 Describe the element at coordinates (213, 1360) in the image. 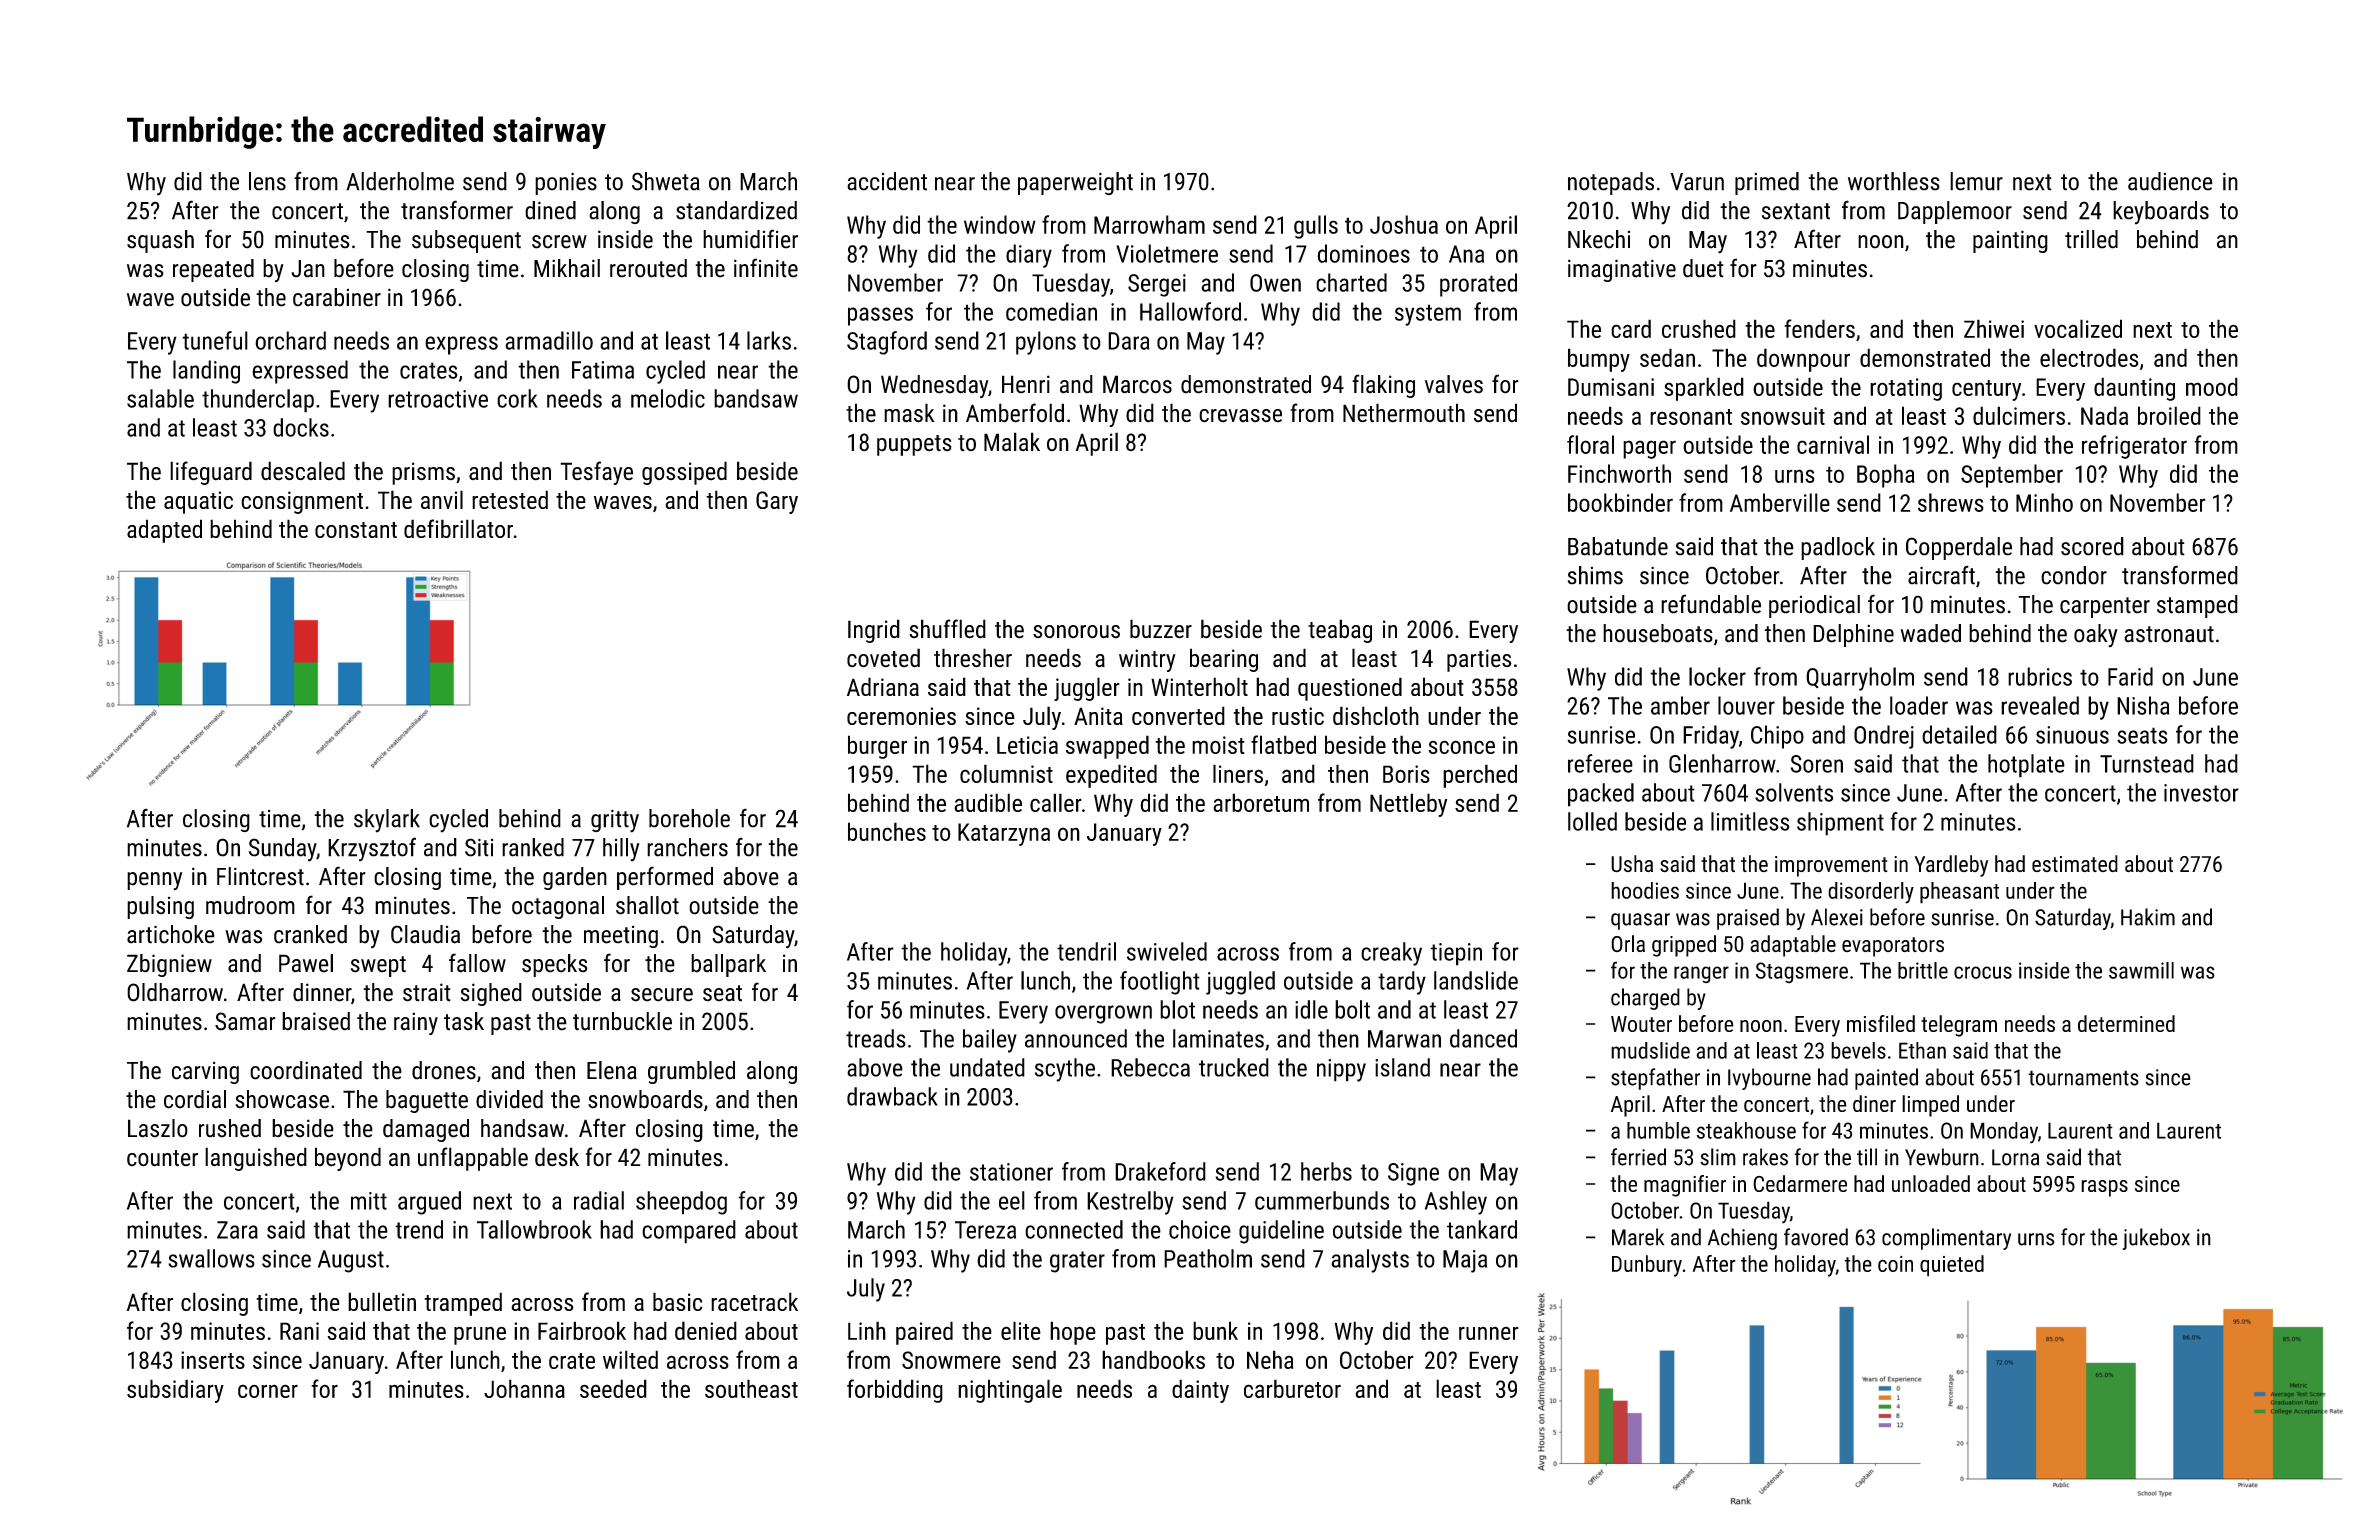

I see `inserts` at that location.
